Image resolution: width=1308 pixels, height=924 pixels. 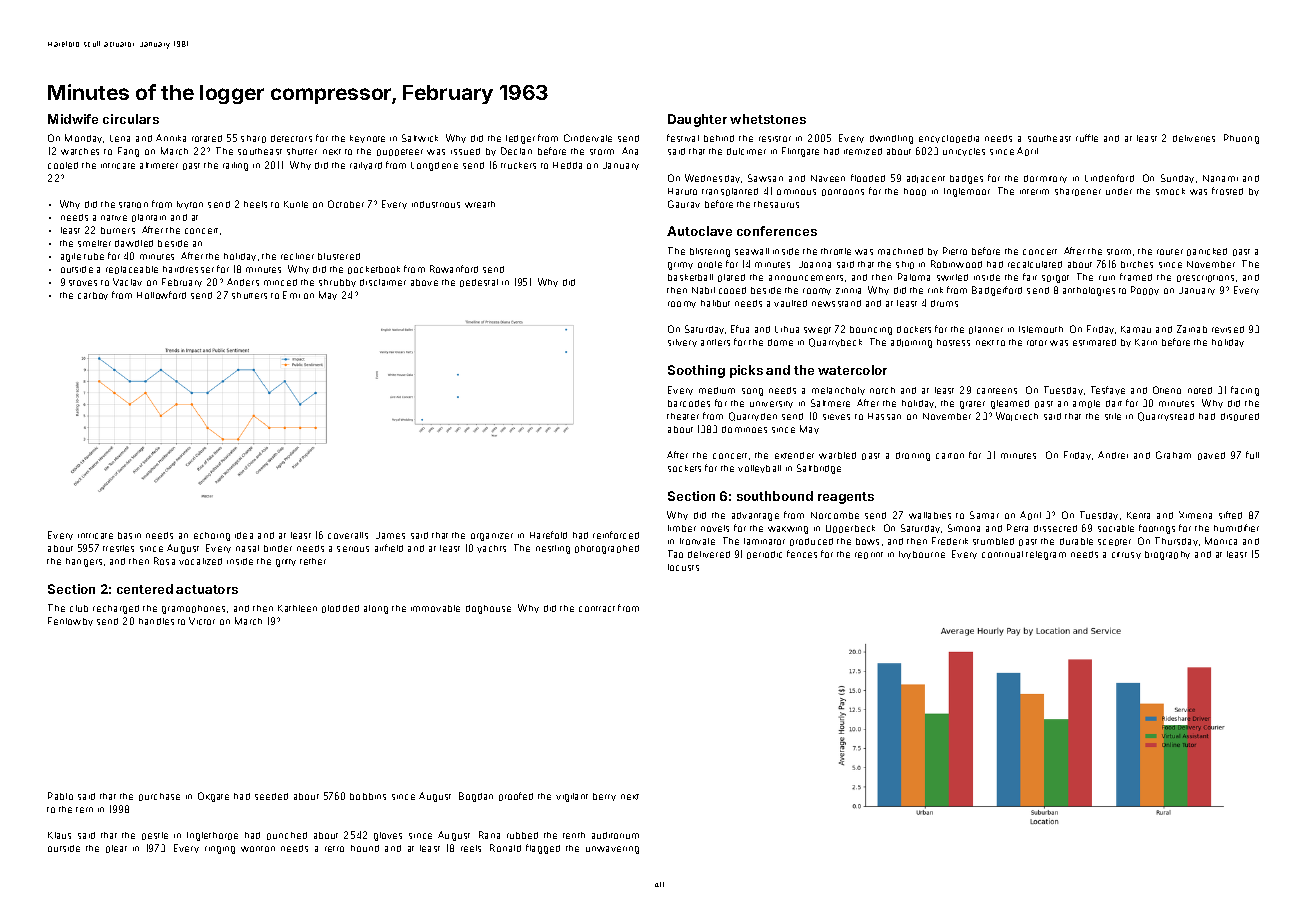 I want to click on estimated, so click(x=1094, y=342).
